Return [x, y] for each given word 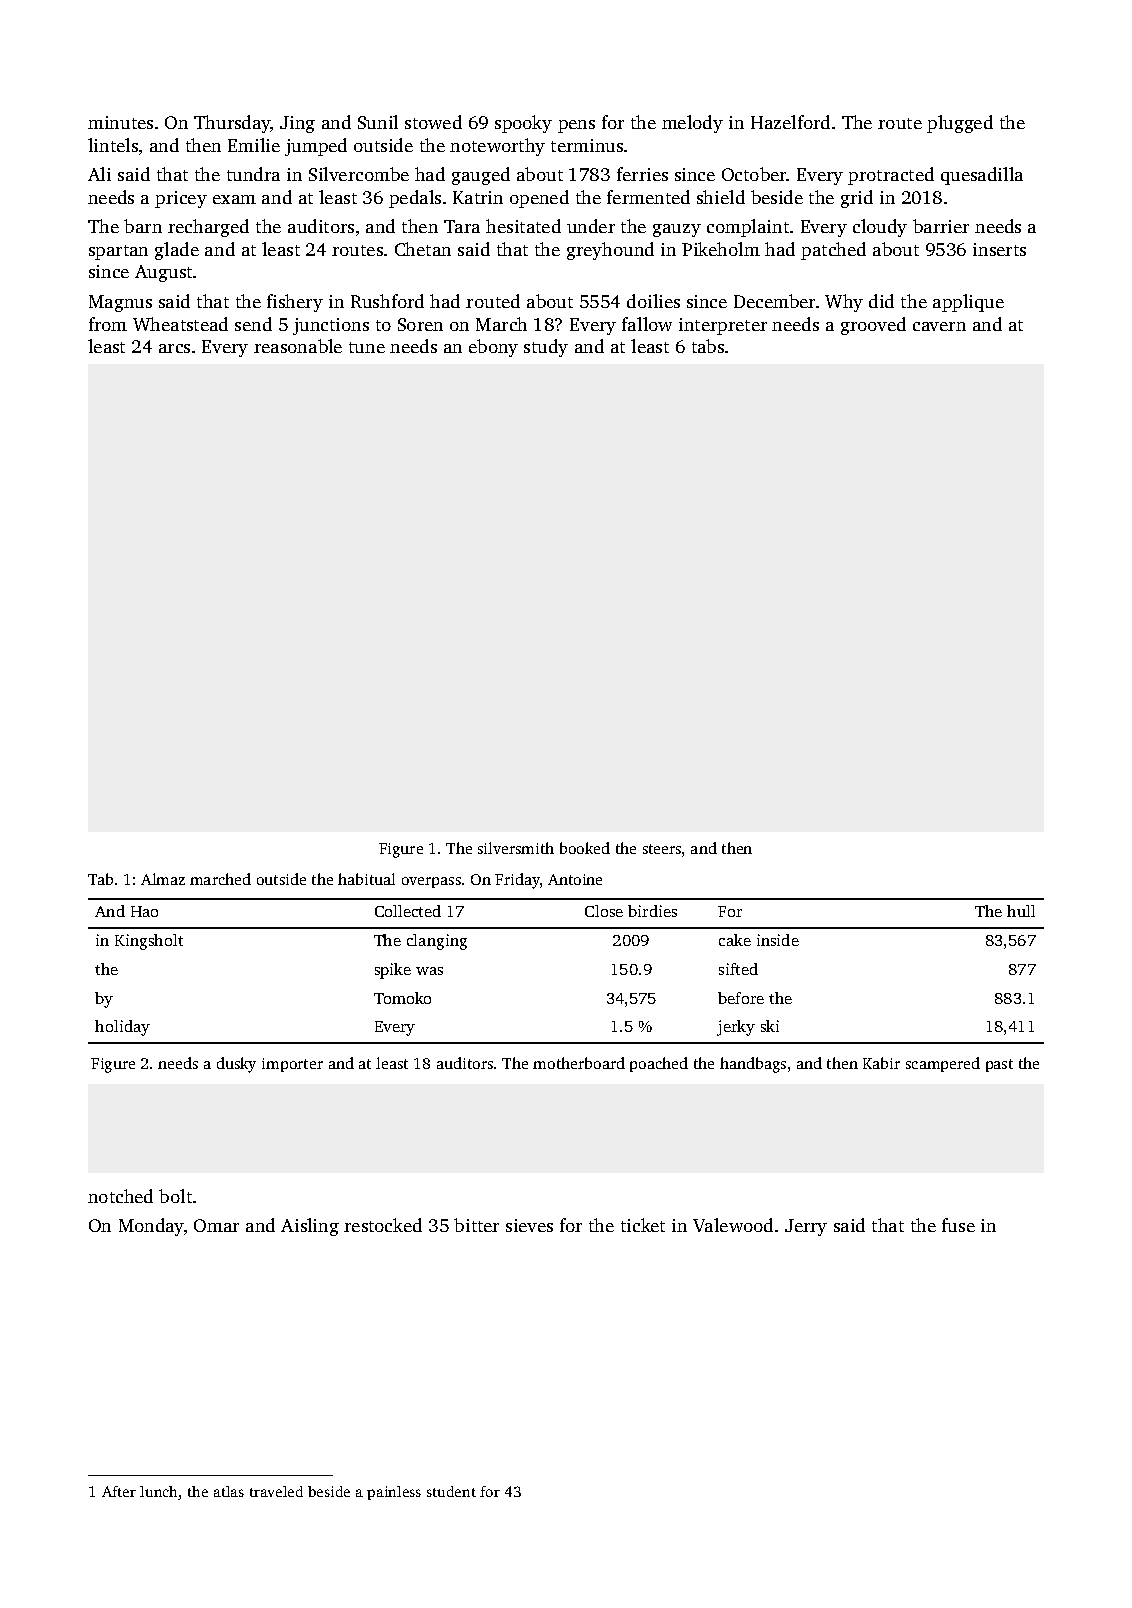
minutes [120, 122]
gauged [481, 176]
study [546, 348]
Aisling [310, 1227]
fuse [958, 1225]
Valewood [733, 1225]
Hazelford [790, 122]
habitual [366, 879]
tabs [708, 346]
